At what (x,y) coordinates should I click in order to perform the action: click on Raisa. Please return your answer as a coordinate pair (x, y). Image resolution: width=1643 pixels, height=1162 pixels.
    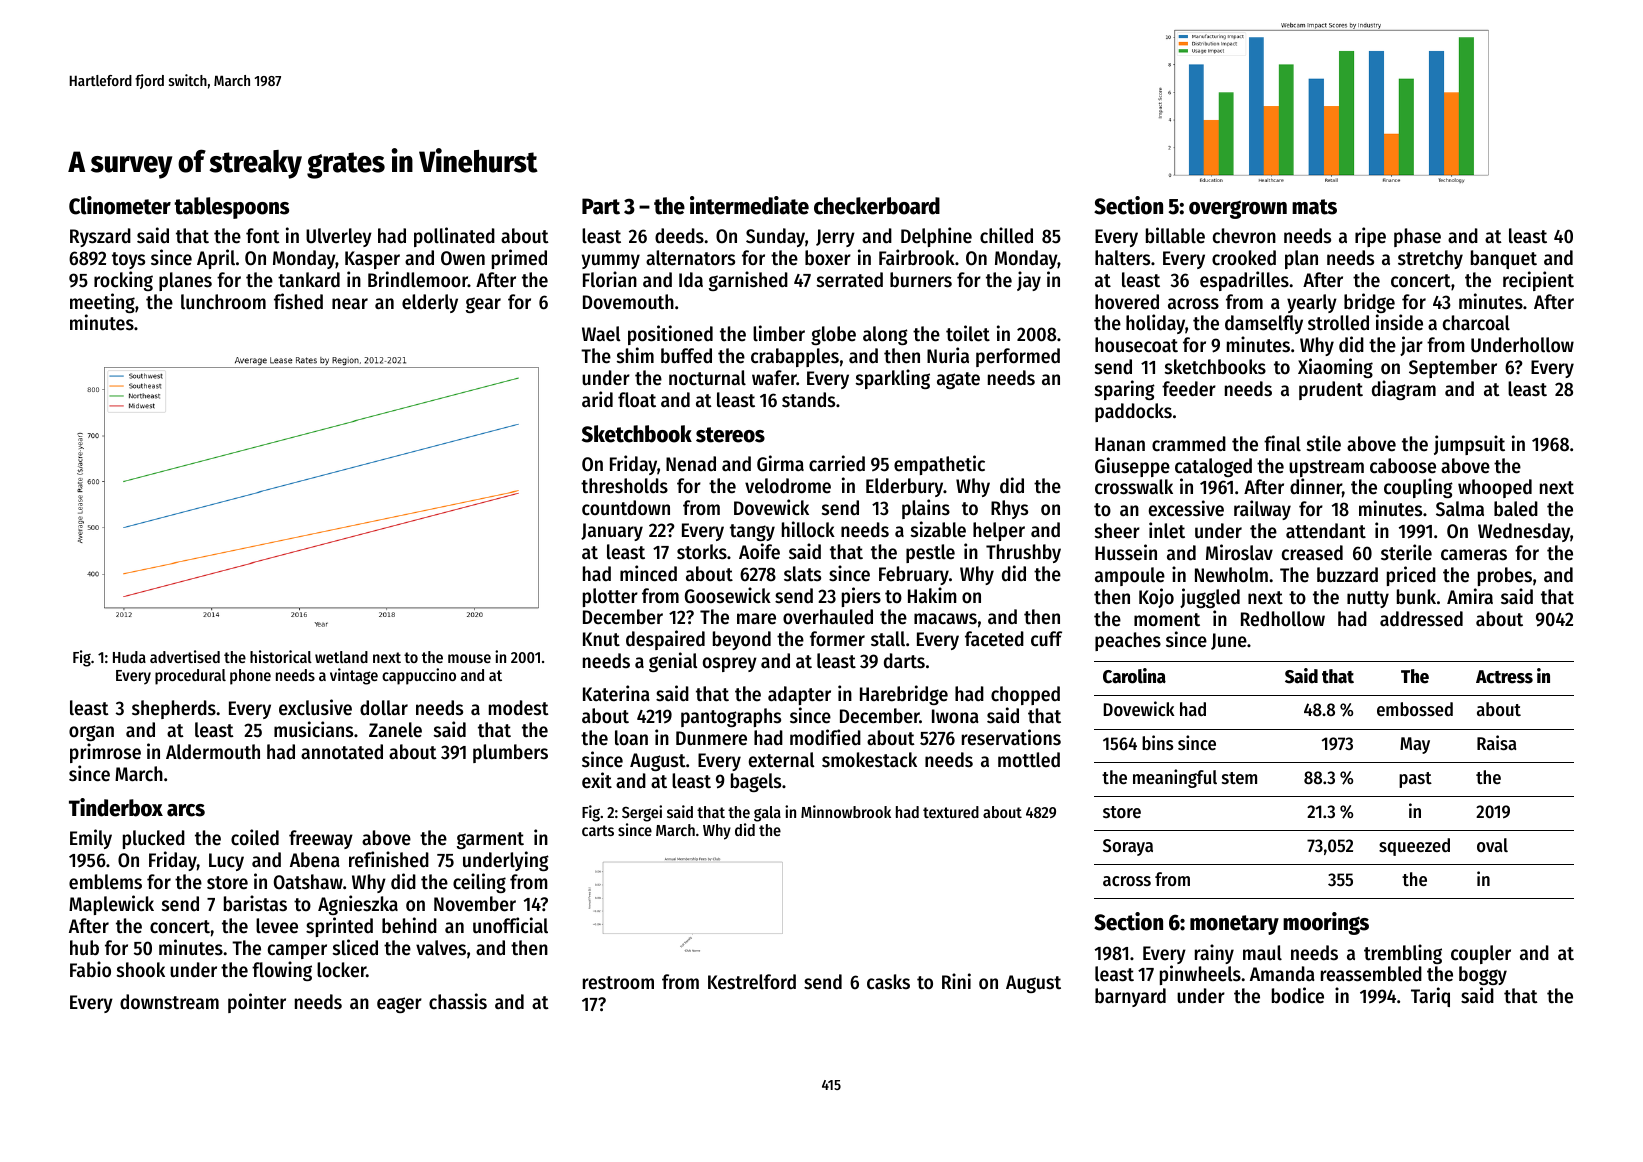
    Looking at the image, I should click on (1496, 742).
